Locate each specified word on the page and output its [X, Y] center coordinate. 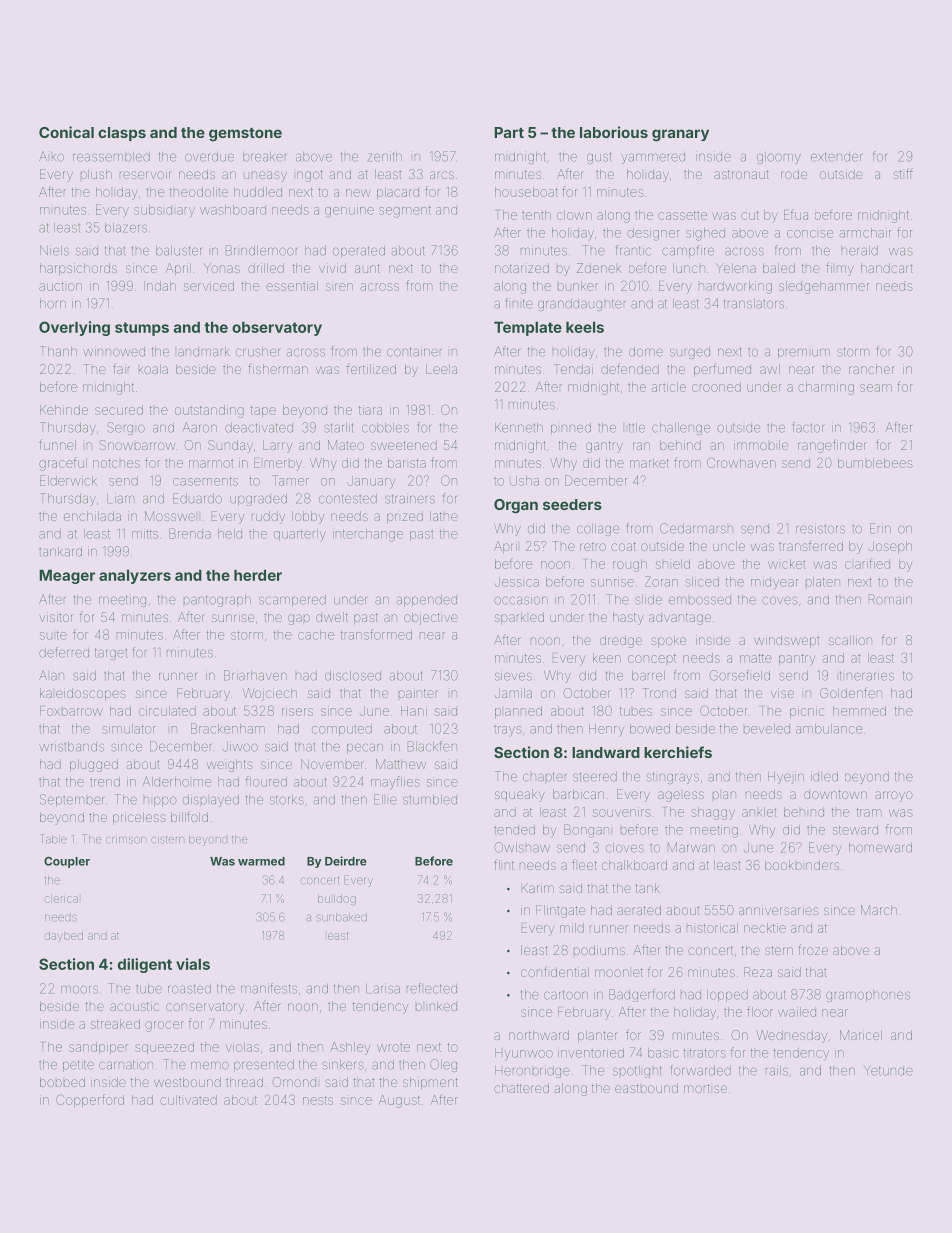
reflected [432, 988]
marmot [211, 464]
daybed [64, 937]
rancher [872, 369]
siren [339, 287]
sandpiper [98, 1048]
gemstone [245, 135]
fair [121, 368]
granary [680, 135]
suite [53, 635]
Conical [66, 132]
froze [813, 950]
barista [407, 463]
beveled [767, 729]
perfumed [722, 371]
